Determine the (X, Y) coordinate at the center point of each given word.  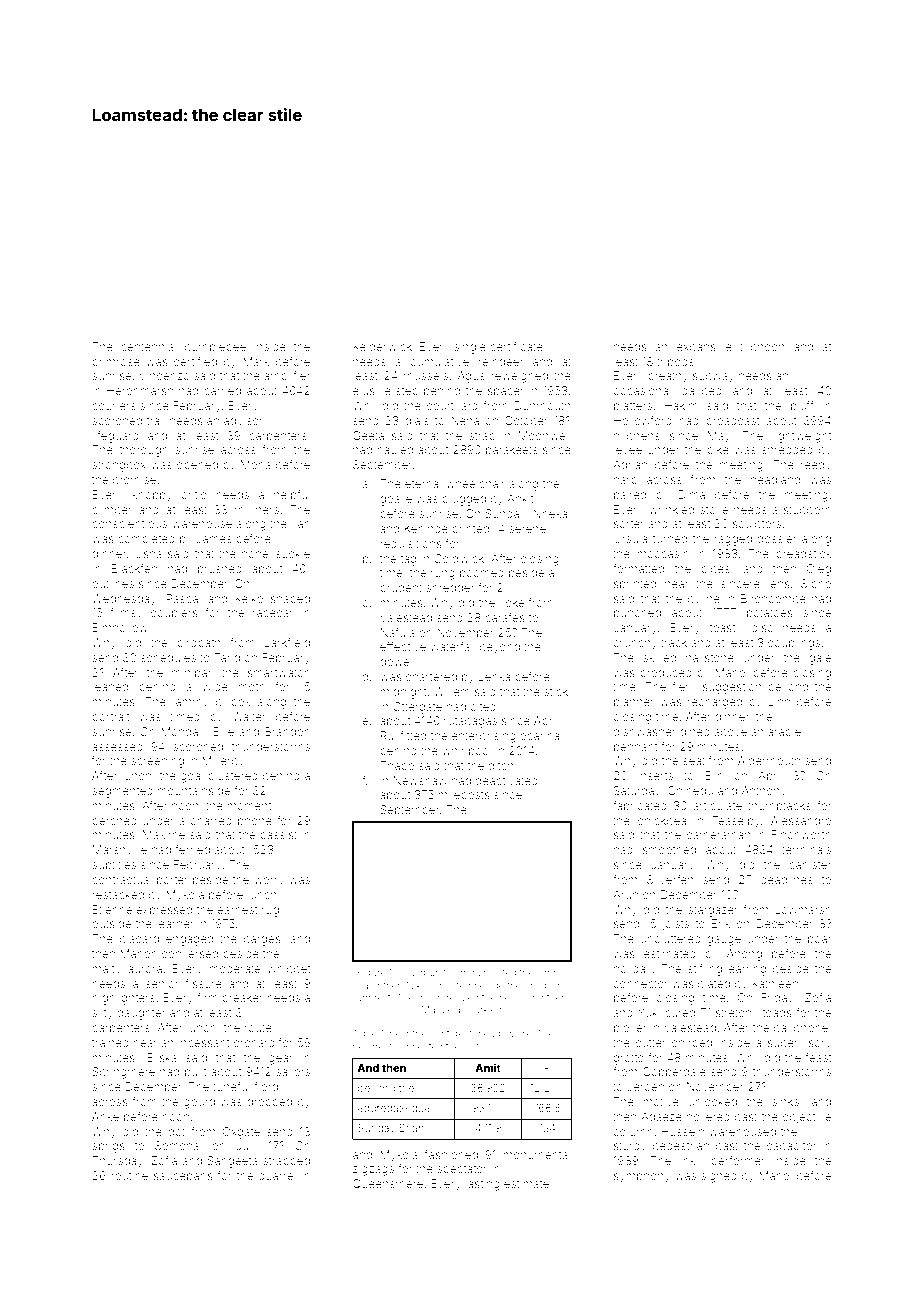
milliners (257, 509)
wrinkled (671, 509)
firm (207, 997)
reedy (816, 466)
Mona (256, 464)
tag (408, 560)
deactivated (506, 780)
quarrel (277, 1176)
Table (365, 1033)
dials (417, 420)
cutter (651, 1043)
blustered (233, 775)
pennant (636, 748)
